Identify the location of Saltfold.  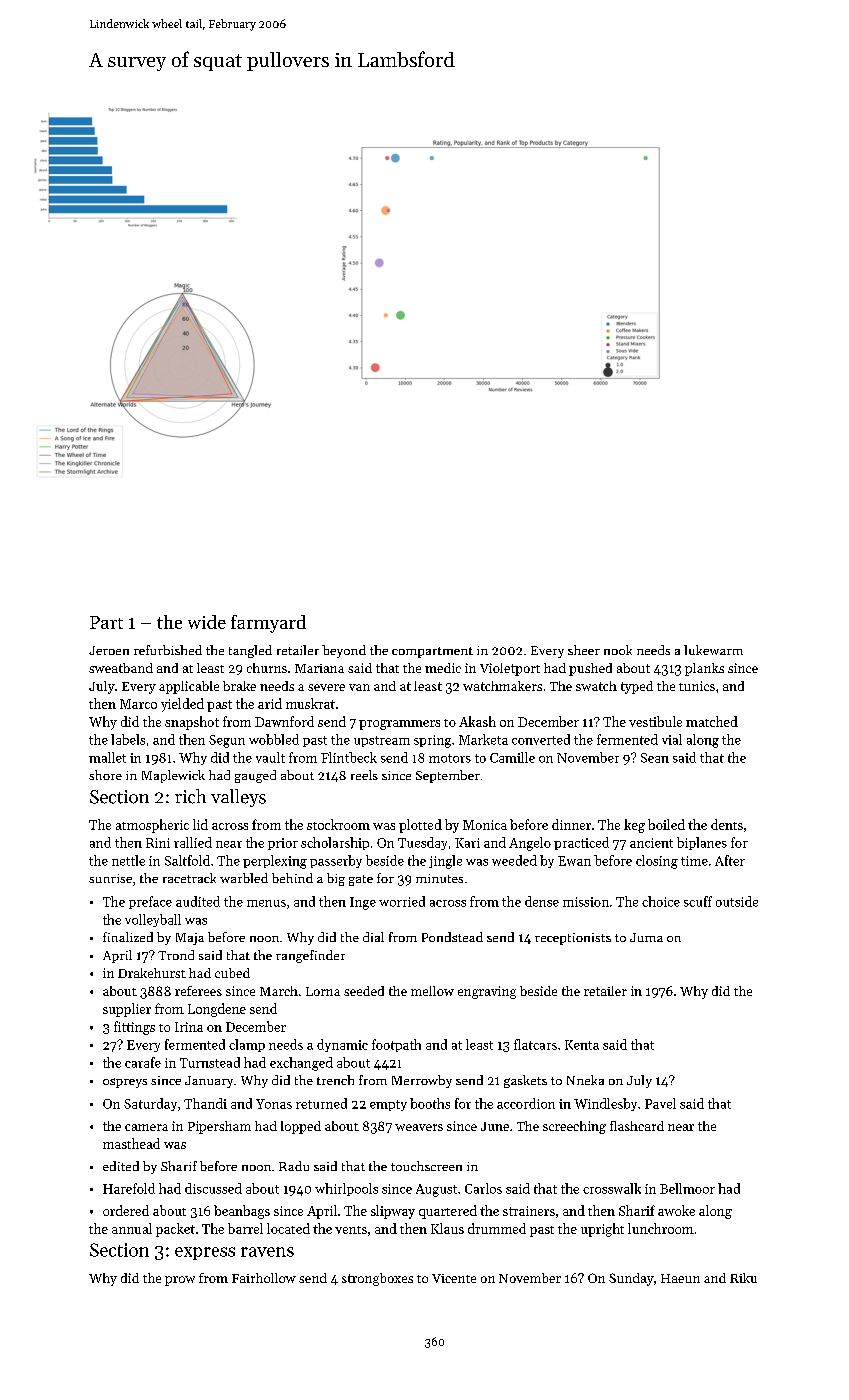
(187, 860).
